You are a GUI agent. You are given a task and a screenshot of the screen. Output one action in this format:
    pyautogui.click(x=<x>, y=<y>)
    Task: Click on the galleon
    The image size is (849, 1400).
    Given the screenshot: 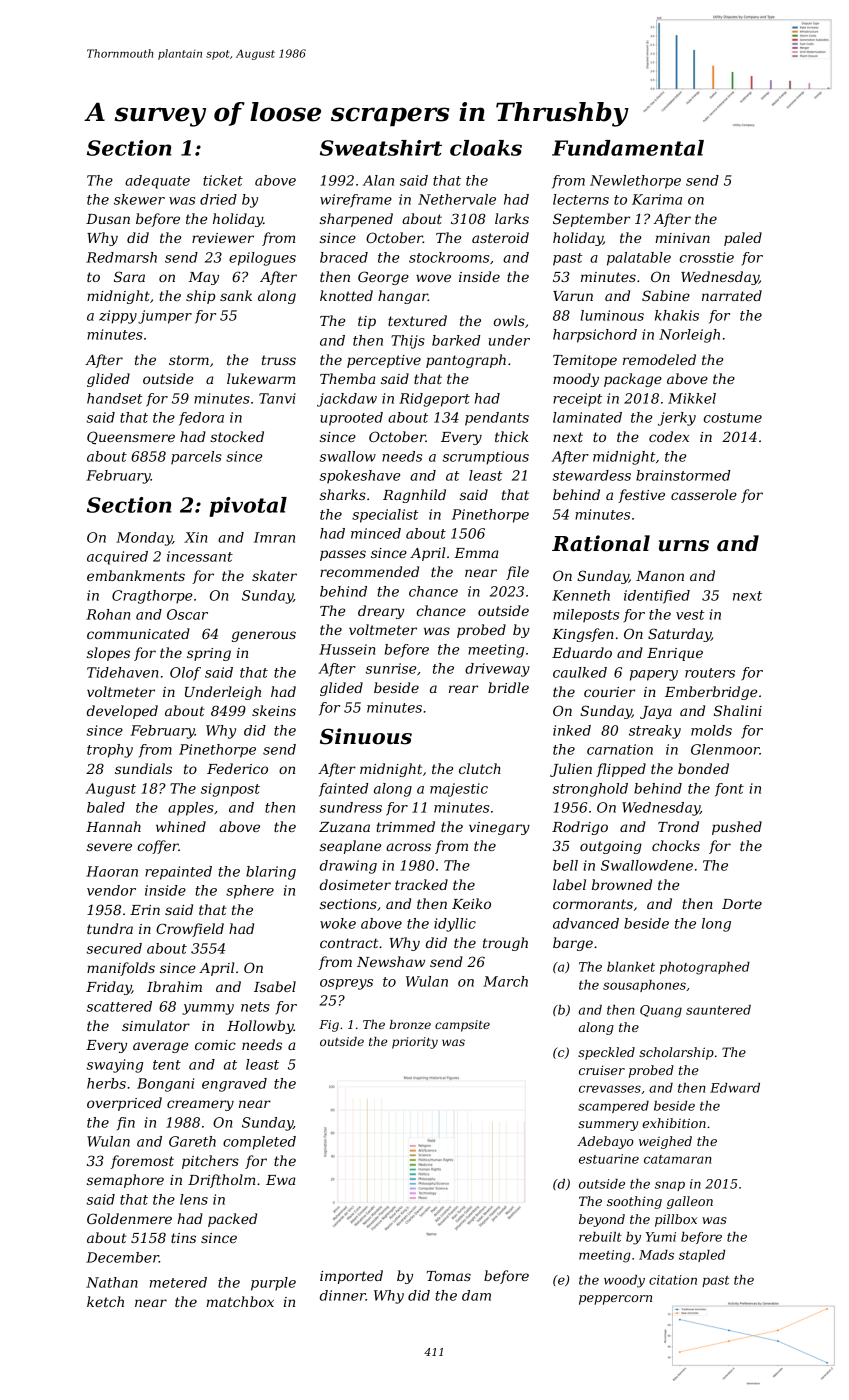 What is the action you would take?
    pyautogui.click(x=690, y=1202)
